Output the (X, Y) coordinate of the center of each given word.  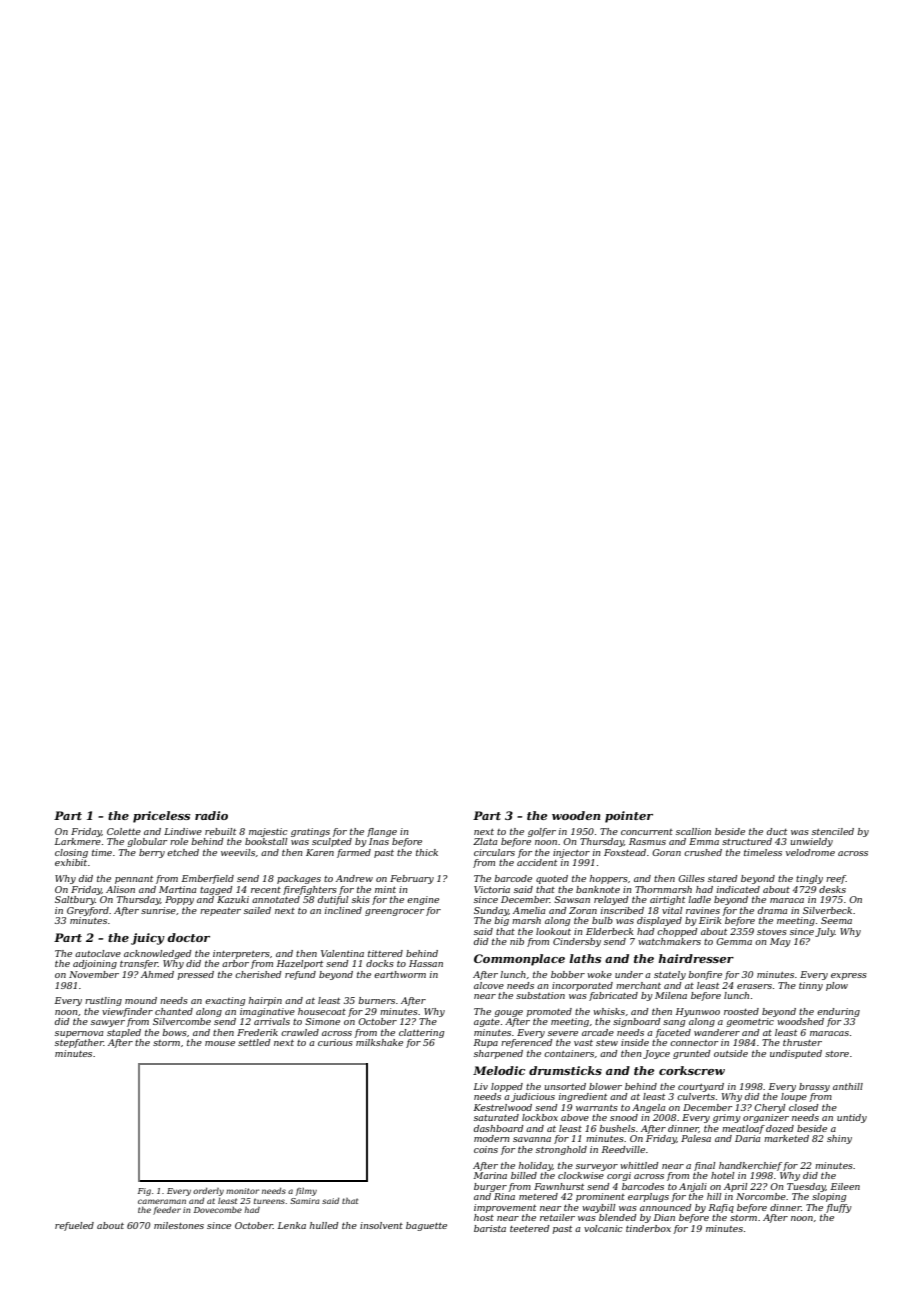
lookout (553, 931)
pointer (629, 817)
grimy (727, 1118)
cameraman (162, 1201)
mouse (220, 1043)
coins (486, 1149)
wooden (576, 815)
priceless (161, 817)
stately (670, 975)
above (575, 1117)
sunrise (158, 910)
